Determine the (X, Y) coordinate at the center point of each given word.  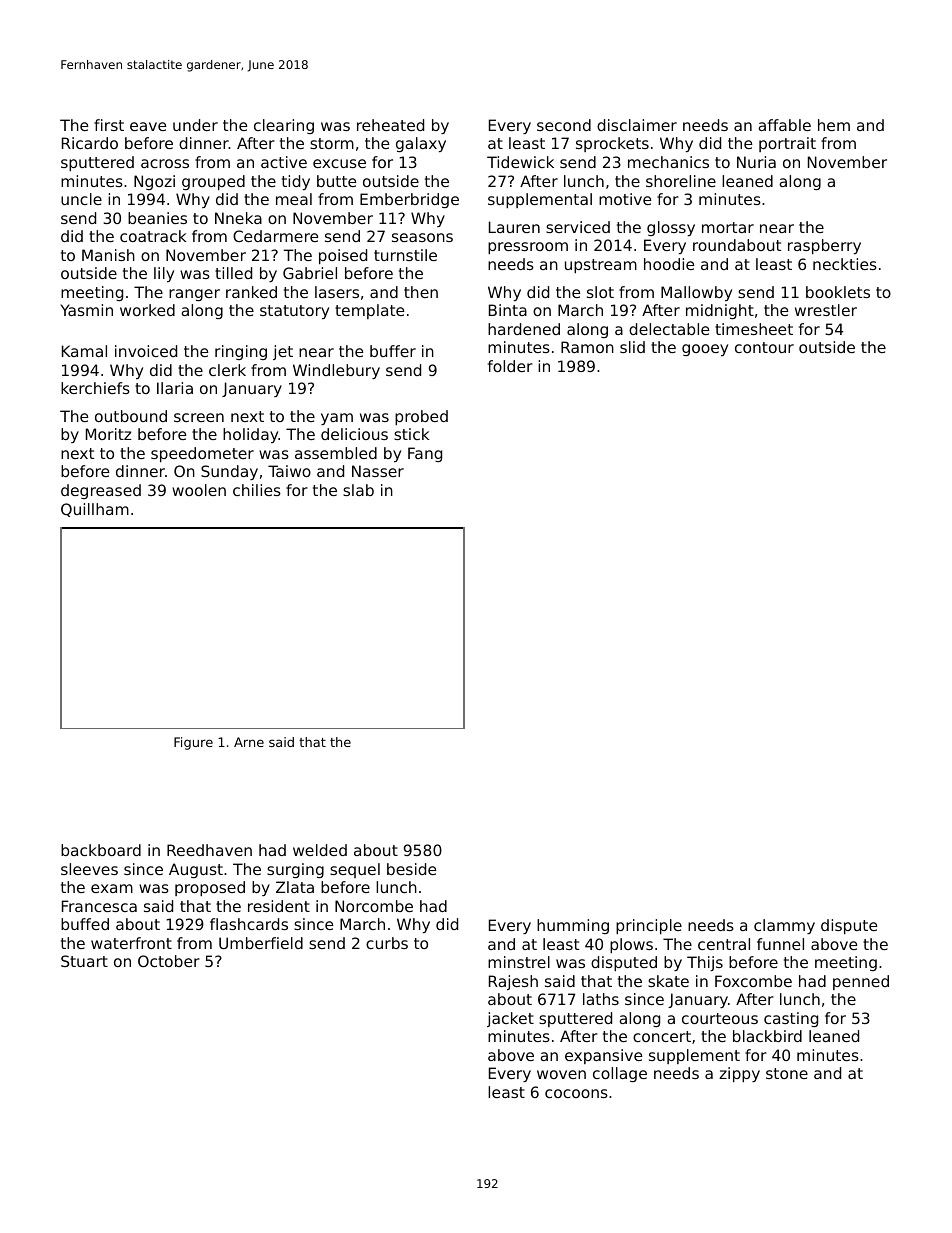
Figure (193, 743)
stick (411, 434)
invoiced (146, 351)
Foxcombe (753, 981)
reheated (390, 125)
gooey (705, 350)
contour (764, 347)
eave (148, 126)
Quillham (95, 510)
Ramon (587, 347)
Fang (425, 454)
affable (784, 125)
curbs (387, 943)
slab (358, 490)
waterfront (131, 943)
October (169, 961)
